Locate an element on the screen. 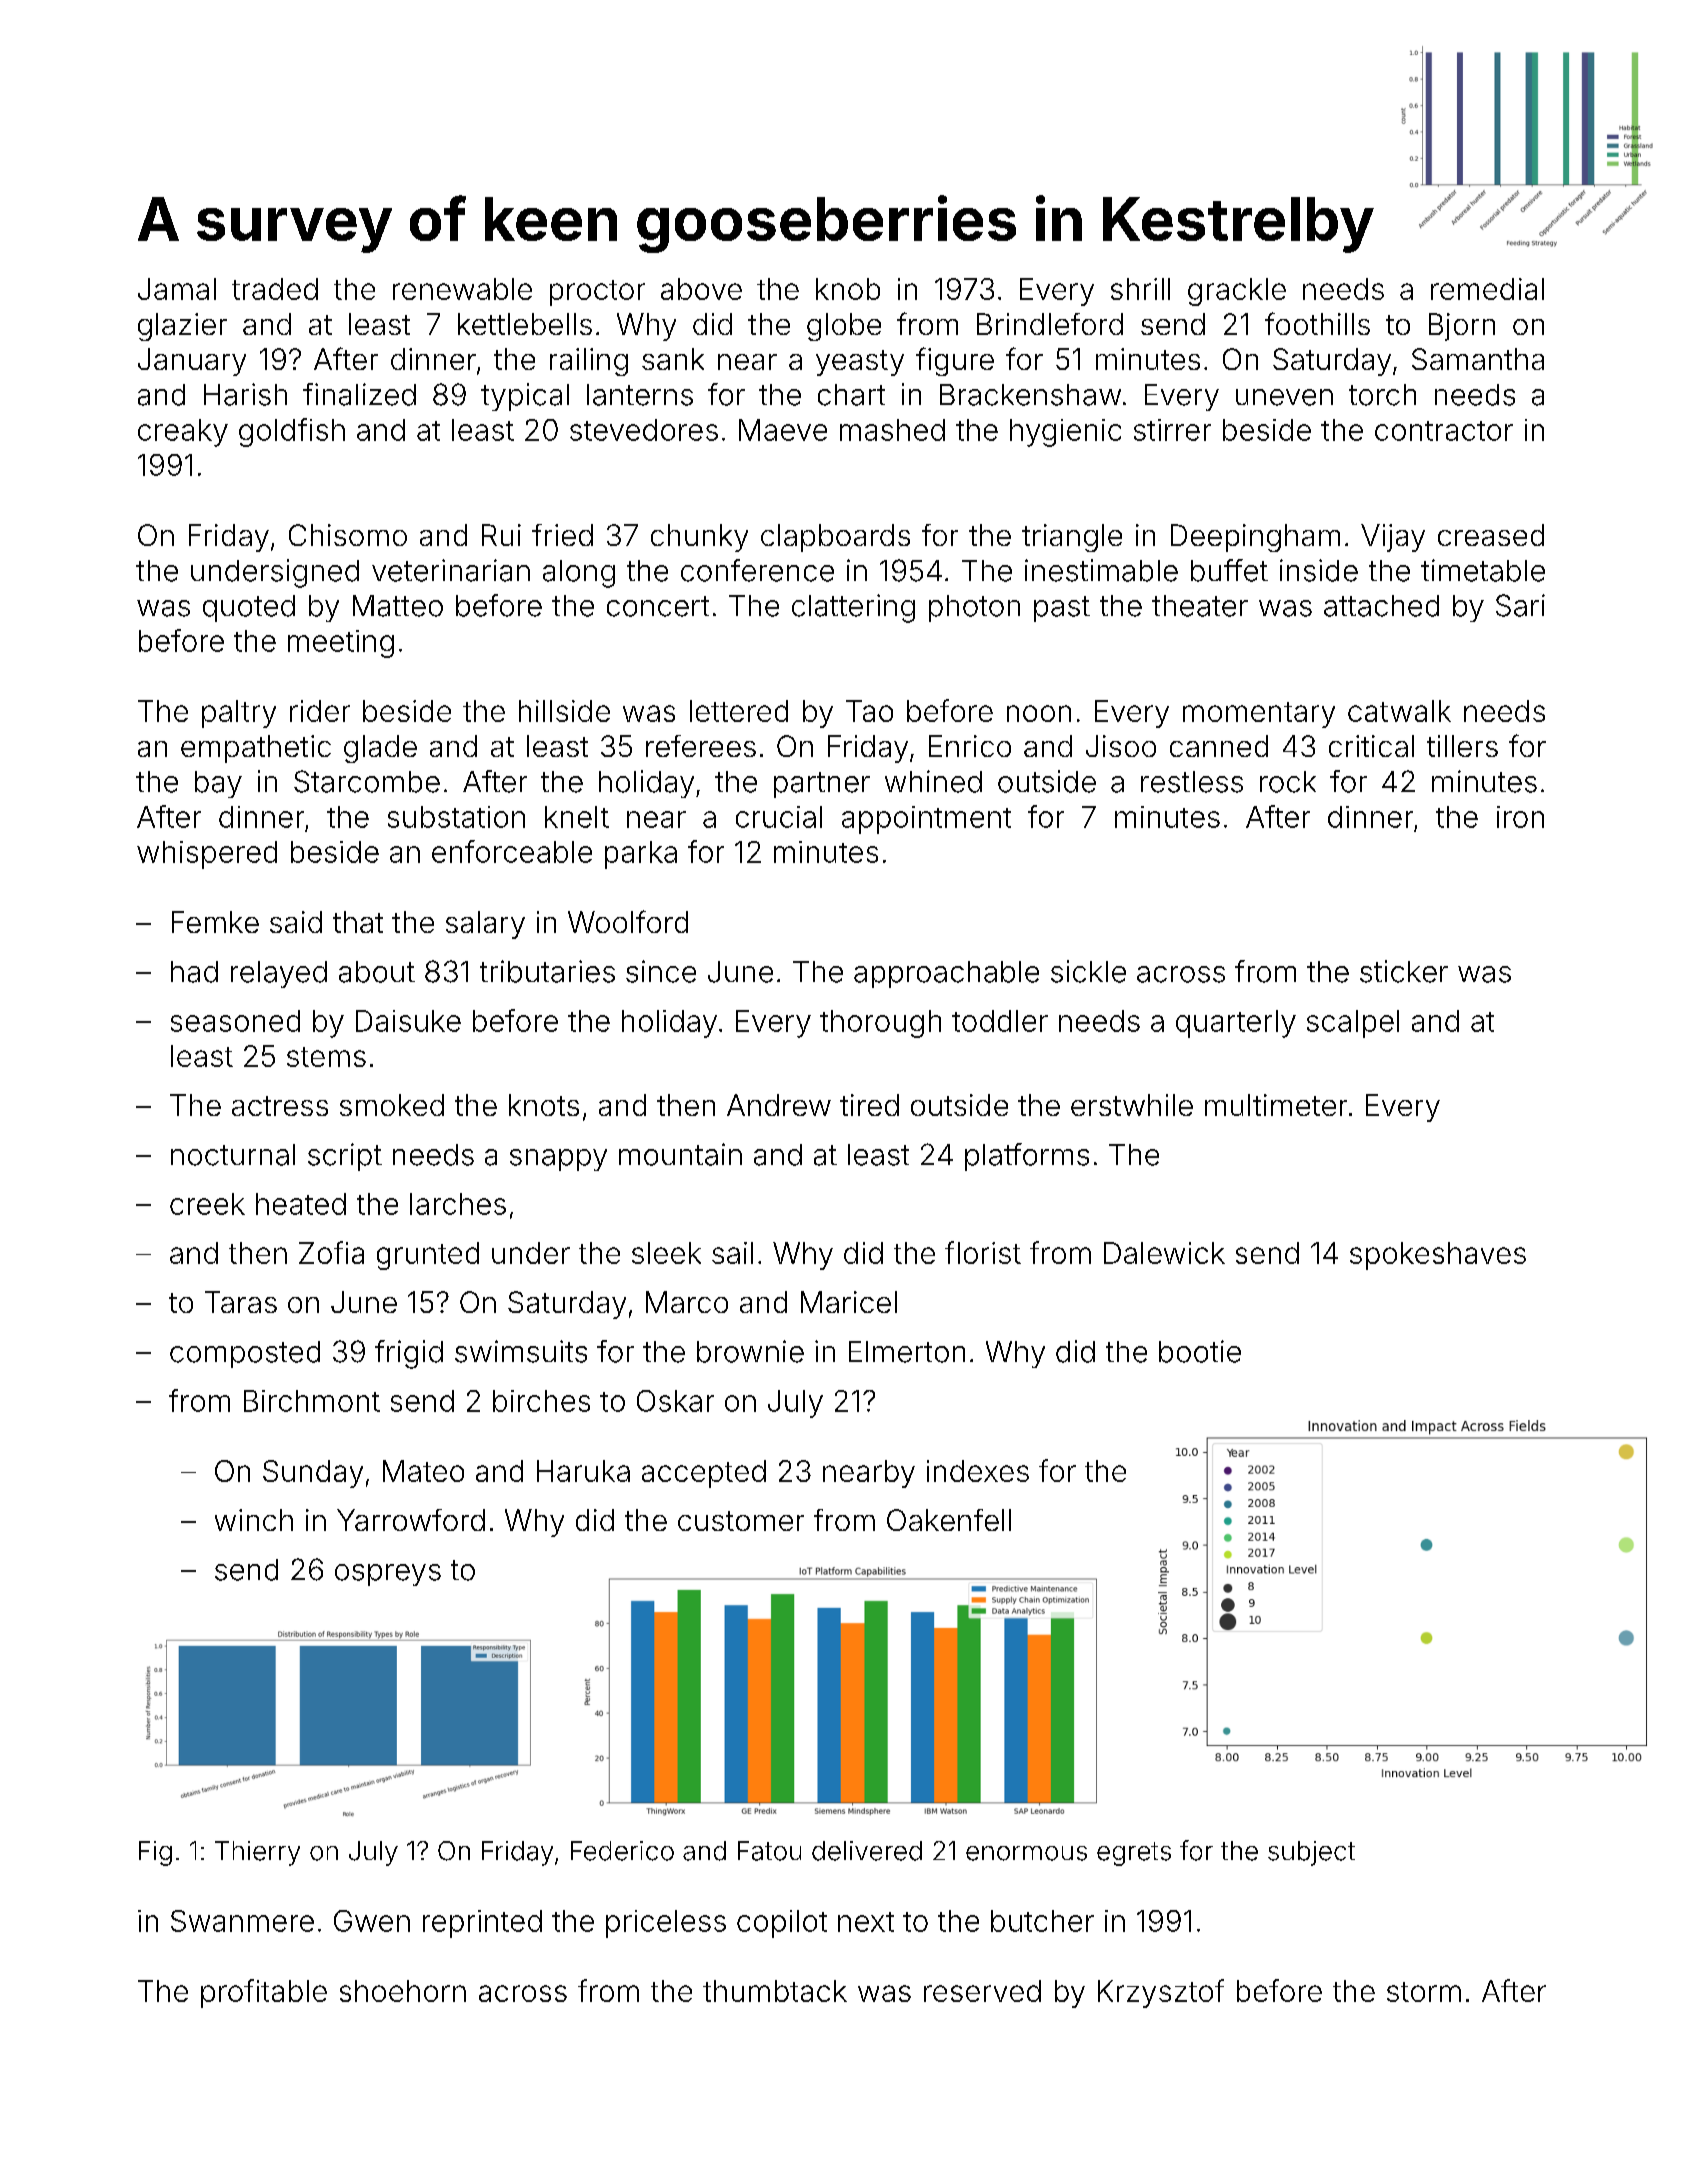 The height and width of the screenshot is (2178, 1683). remedial is located at coordinates (1487, 289).
